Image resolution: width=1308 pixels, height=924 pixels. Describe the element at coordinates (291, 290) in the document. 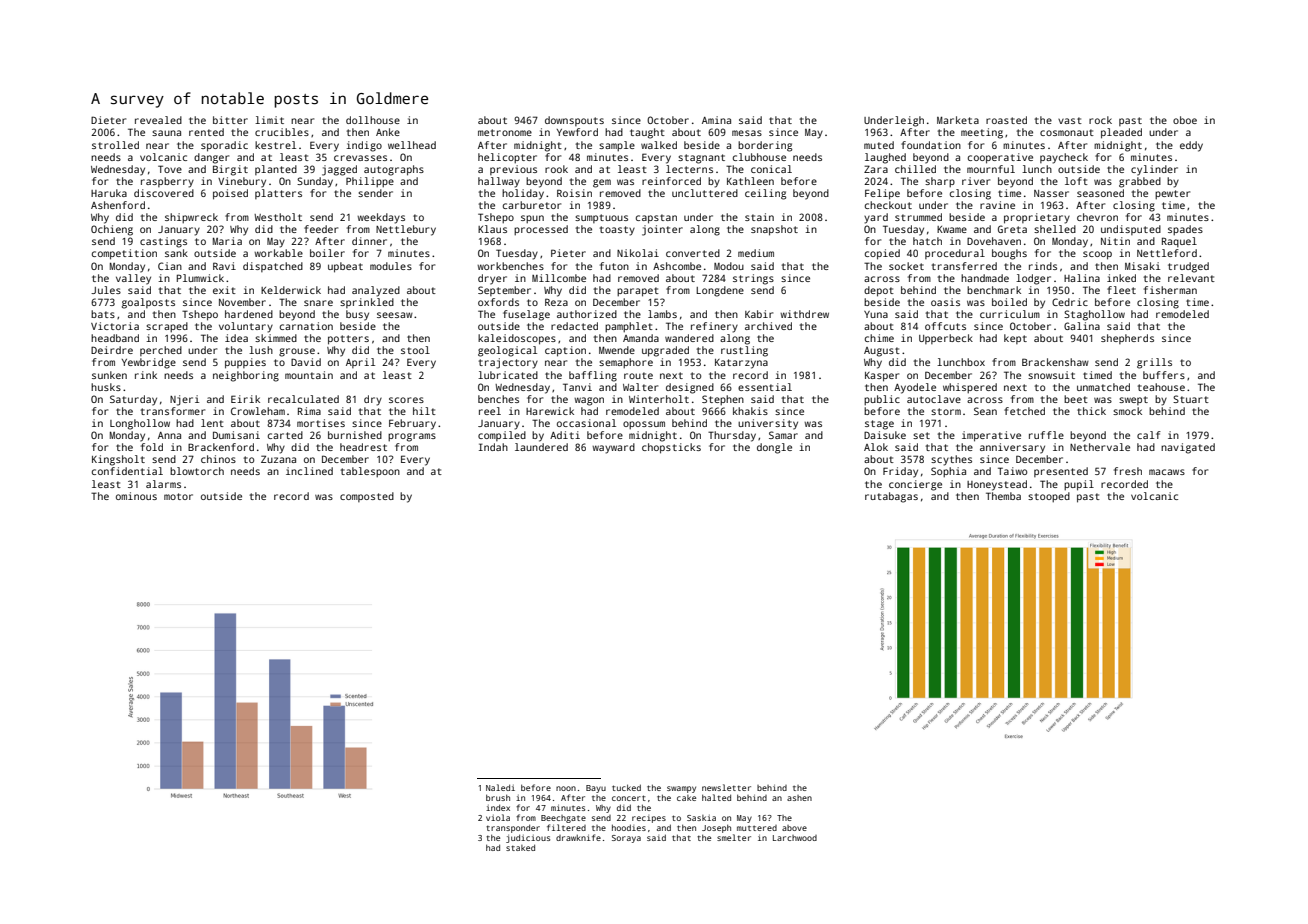

I see `Kelderwick` at that location.
